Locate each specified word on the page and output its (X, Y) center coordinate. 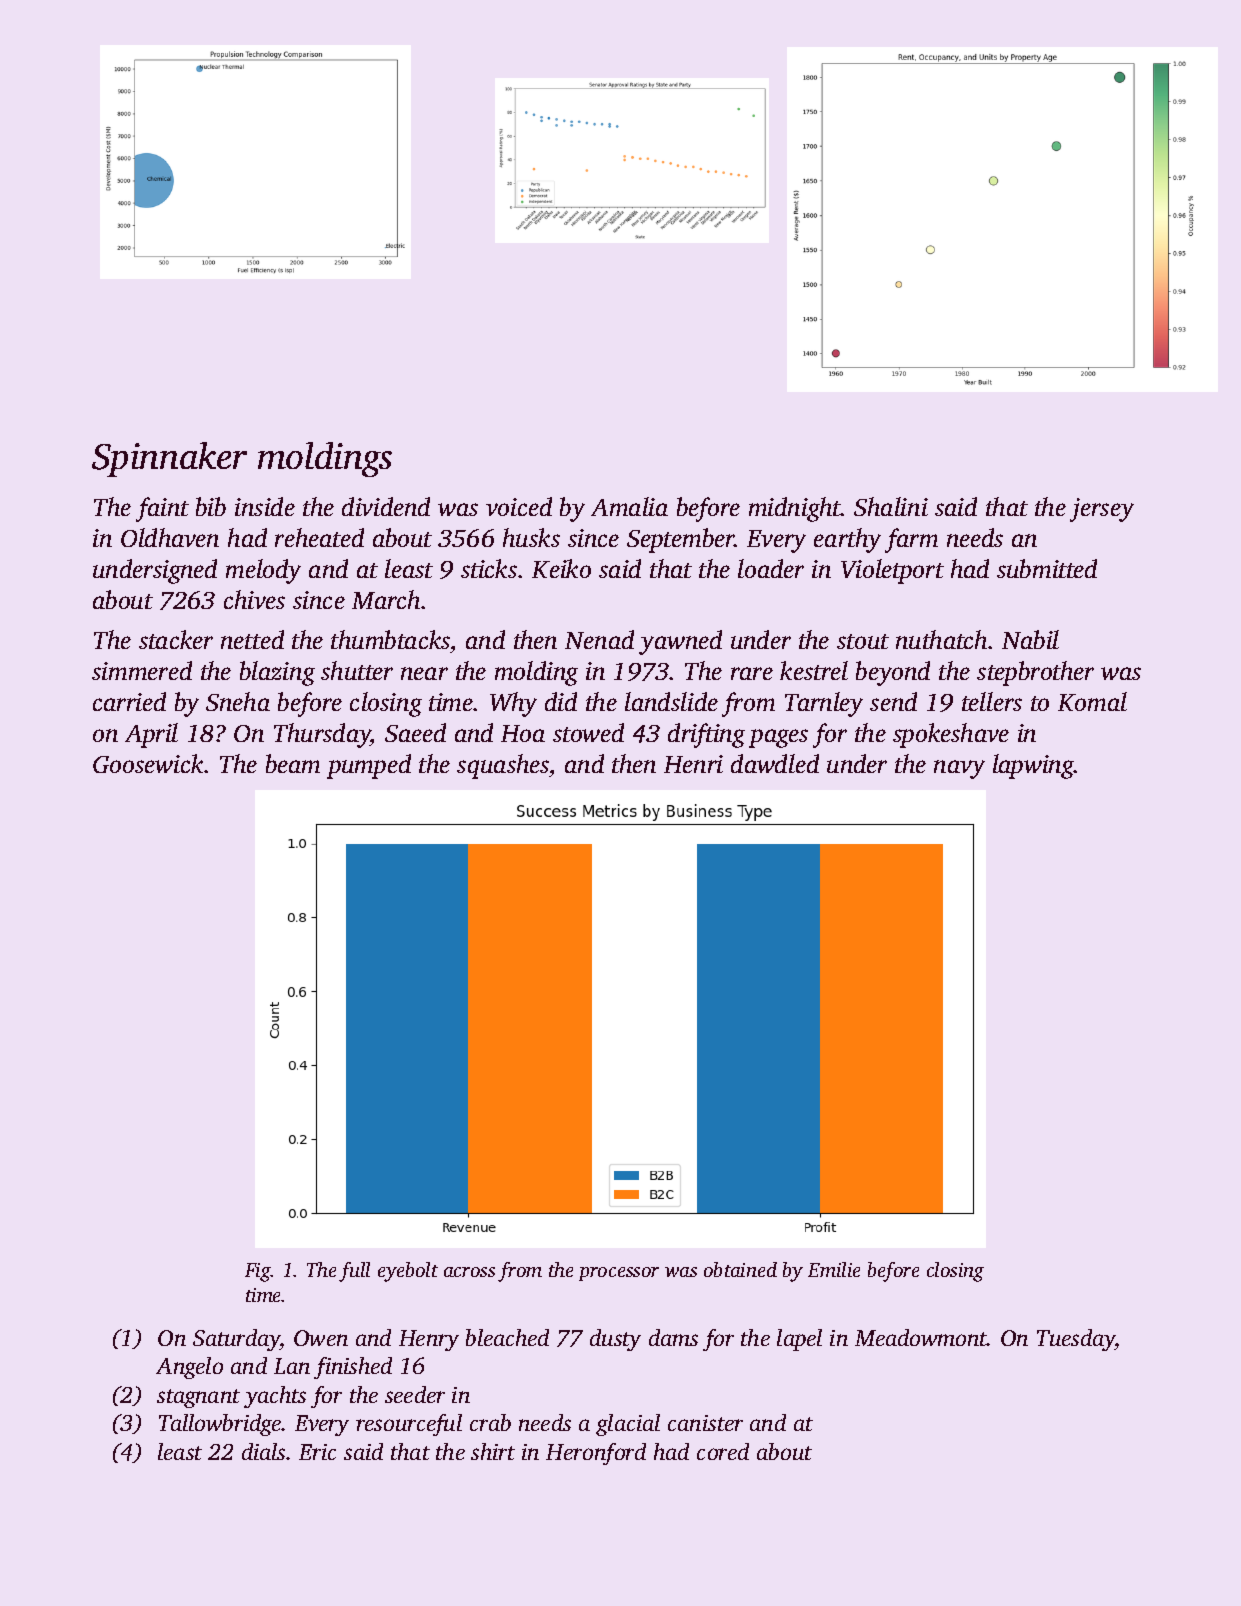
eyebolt (408, 1272)
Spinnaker (169, 459)
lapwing (1033, 766)
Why (513, 704)
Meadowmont (921, 1337)
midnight (795, 509)
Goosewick (148, 763)
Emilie (834, 1269)
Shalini (891, 506)
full (354, 1272)
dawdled (775, 763)
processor (619, 1274)
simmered (142, 670)
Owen (321, 1338)
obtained (740, 1269)
